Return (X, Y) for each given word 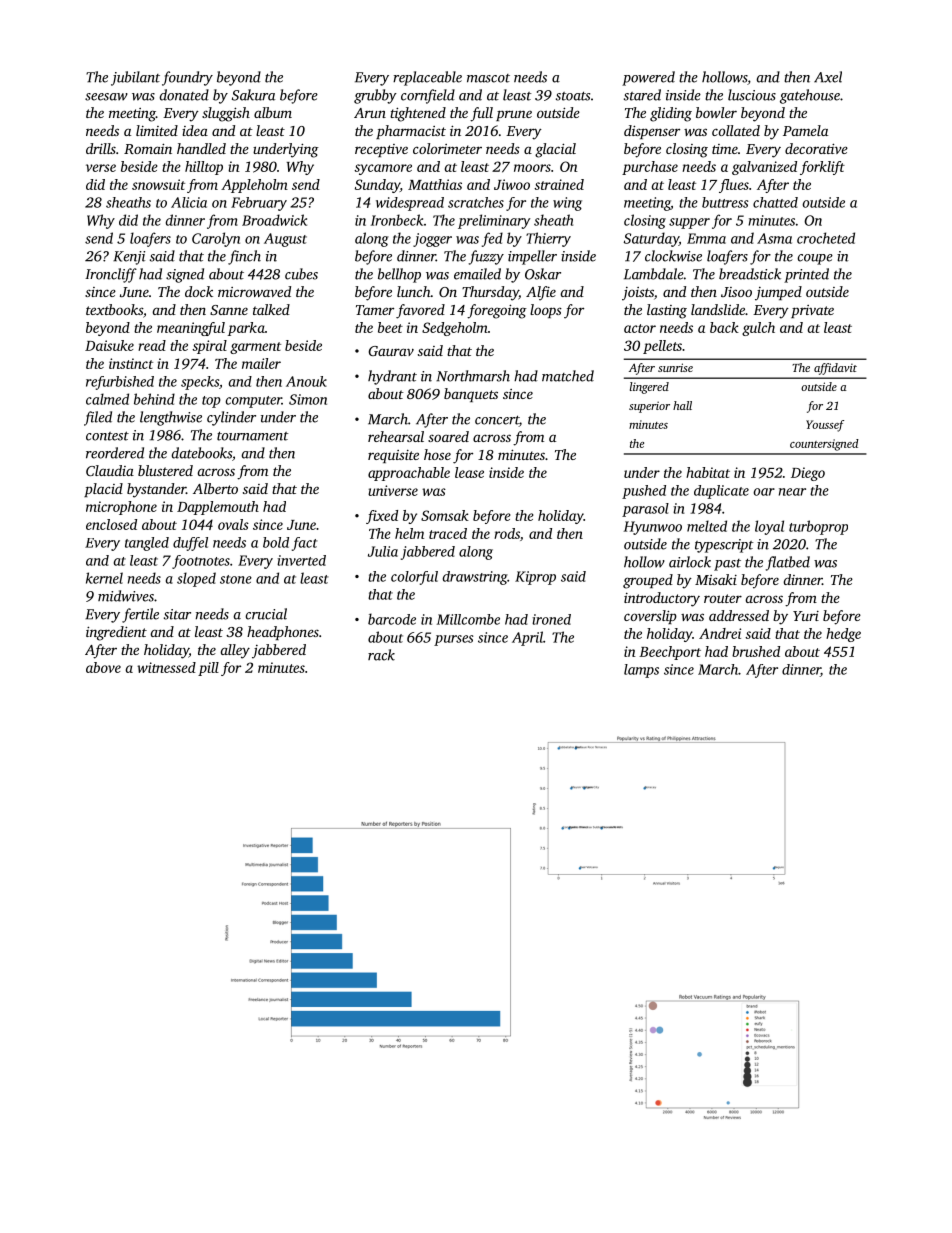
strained (559, 184)
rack (381, 655)
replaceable (427, 78)
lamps (641, 671)
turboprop (818, 527)
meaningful (191, 329)
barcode (392, 619)
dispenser (652, 132)
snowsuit (158, 184)
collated (736, 130)
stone (236, 579)
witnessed (166, 667)
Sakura (253, 95)
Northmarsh (473, 376)
